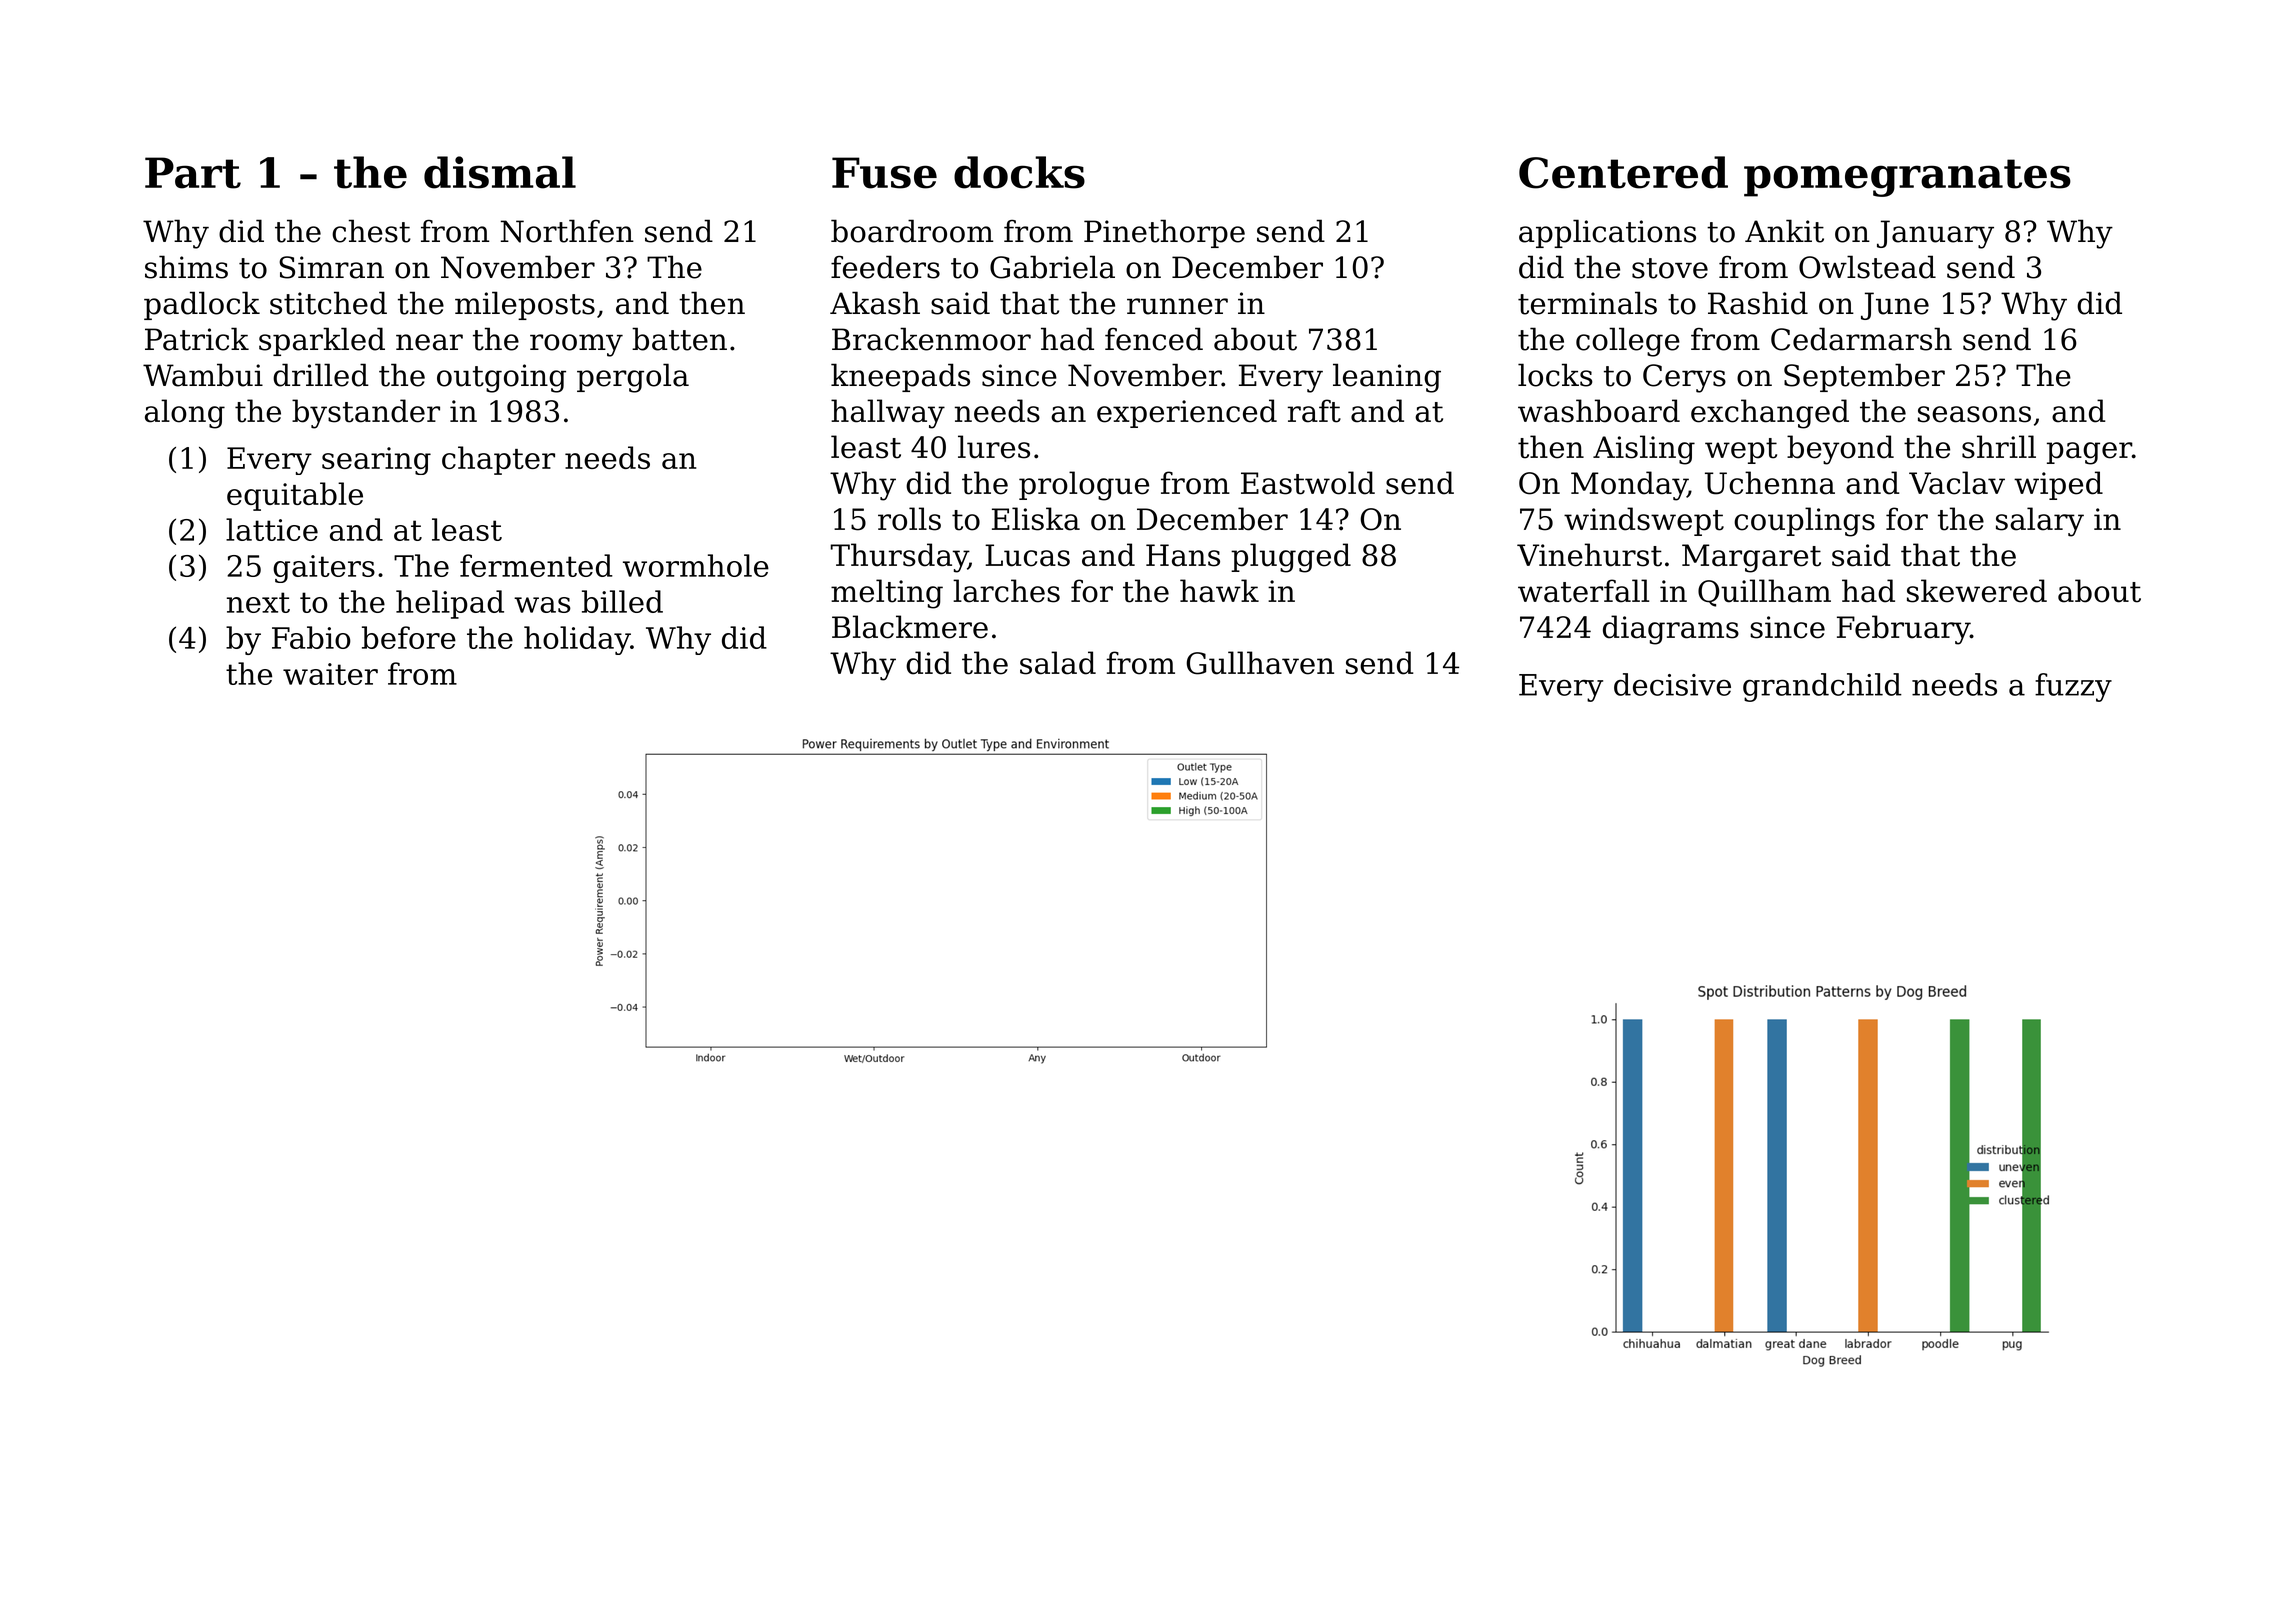 The image size is (2292, 1620). I want to click on chest, so click(371, 231).
